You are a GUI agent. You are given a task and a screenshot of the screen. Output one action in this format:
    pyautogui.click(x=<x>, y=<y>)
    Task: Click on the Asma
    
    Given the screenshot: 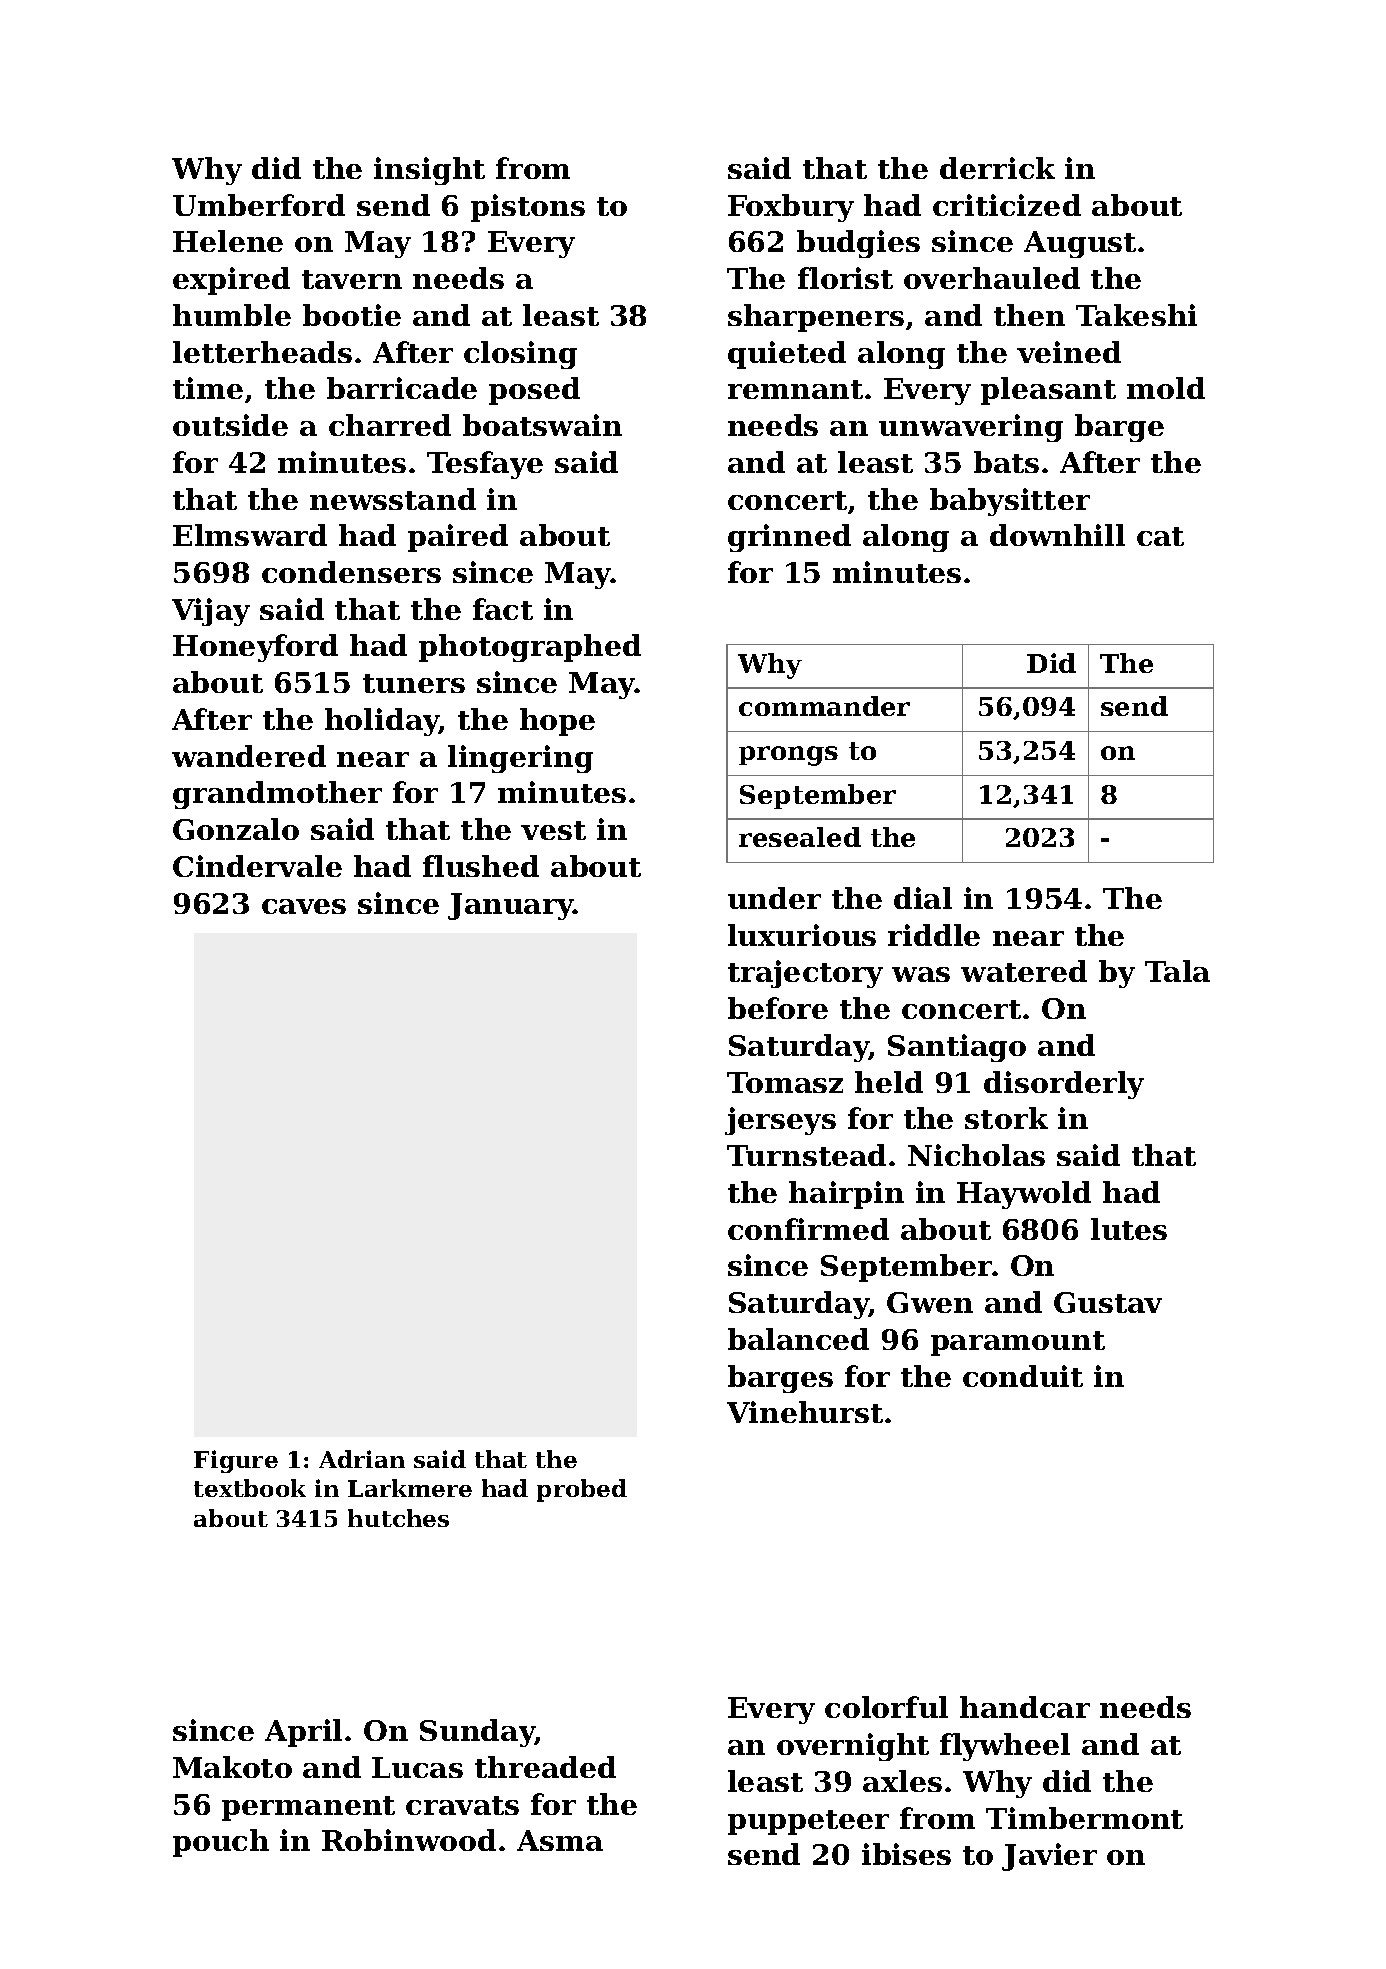 What is the action you would take?
    pyautogui.click(x=560, y=1840)
